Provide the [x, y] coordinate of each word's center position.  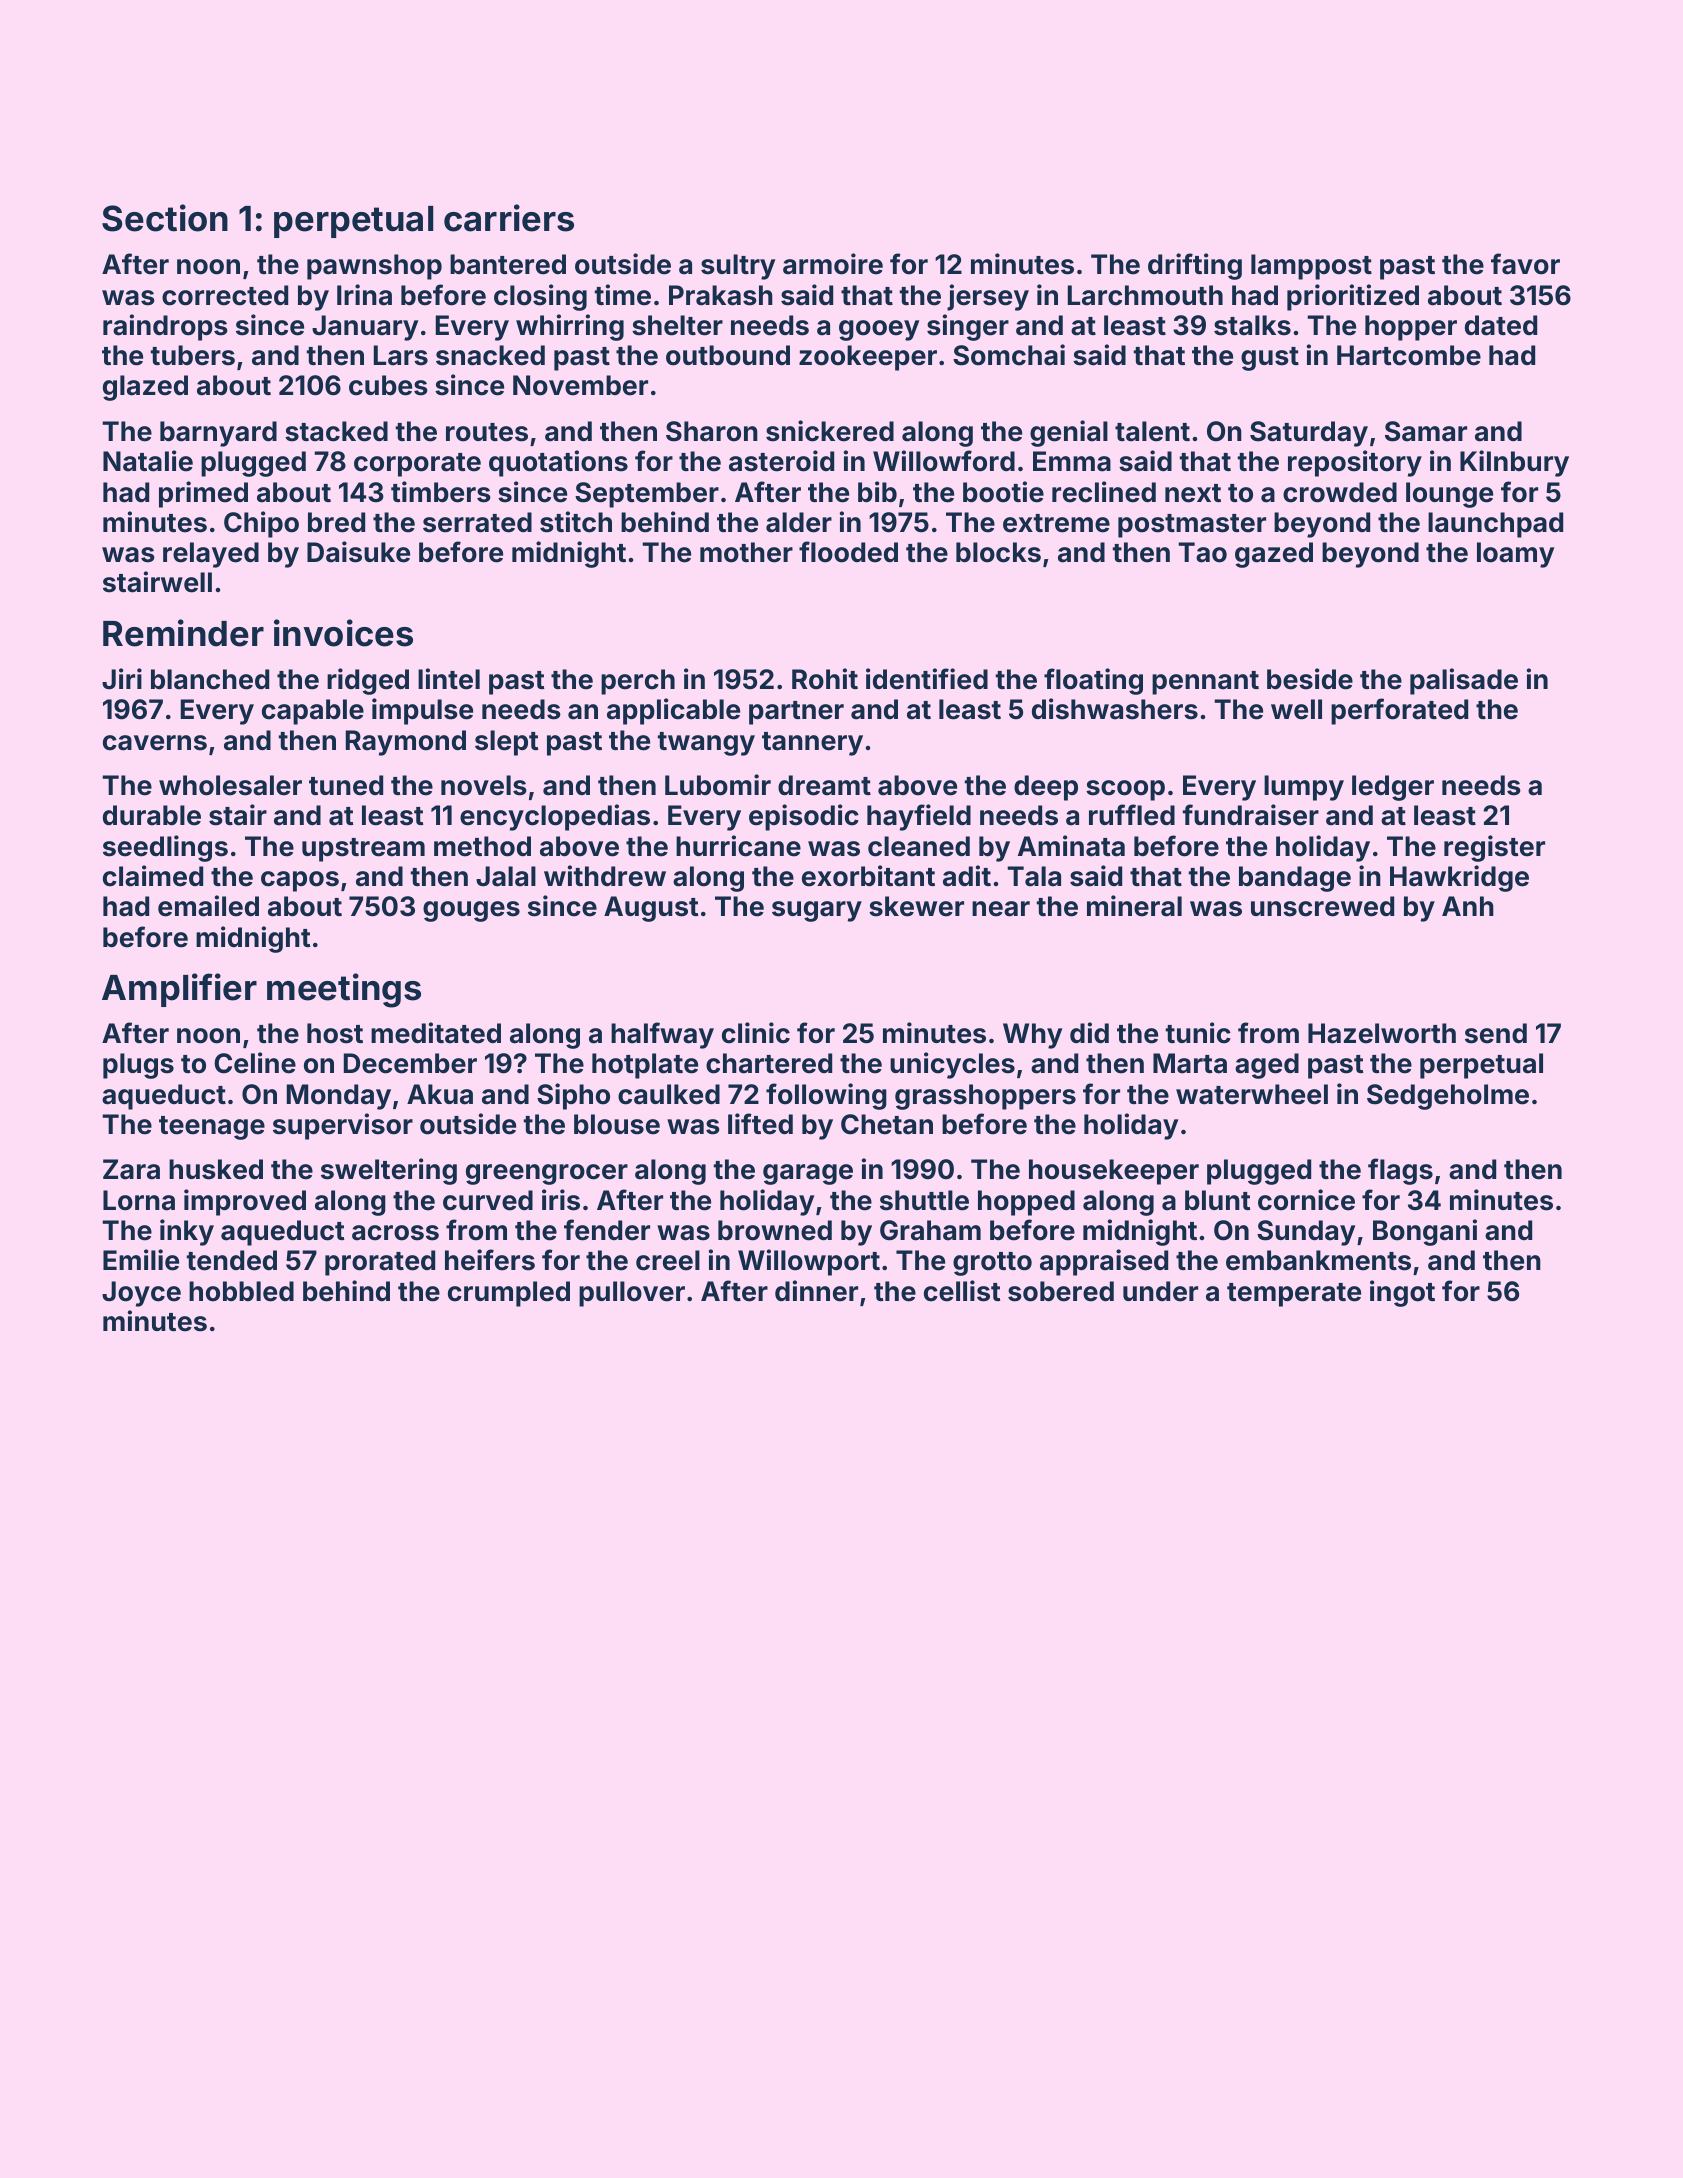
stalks [1252, 325]
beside [1310, 679]
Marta [1190, 1063]
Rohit [825, 679]
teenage [212, 1128]
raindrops [165, 327]
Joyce [141, 1294]
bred [336, 522]
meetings [344, 990]
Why [1032, 1036]
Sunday [1306, 1233]
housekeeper [1114, 1172]
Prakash [721, 295]
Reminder [183, 633]
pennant [1205, 683]
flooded [848, 552]
